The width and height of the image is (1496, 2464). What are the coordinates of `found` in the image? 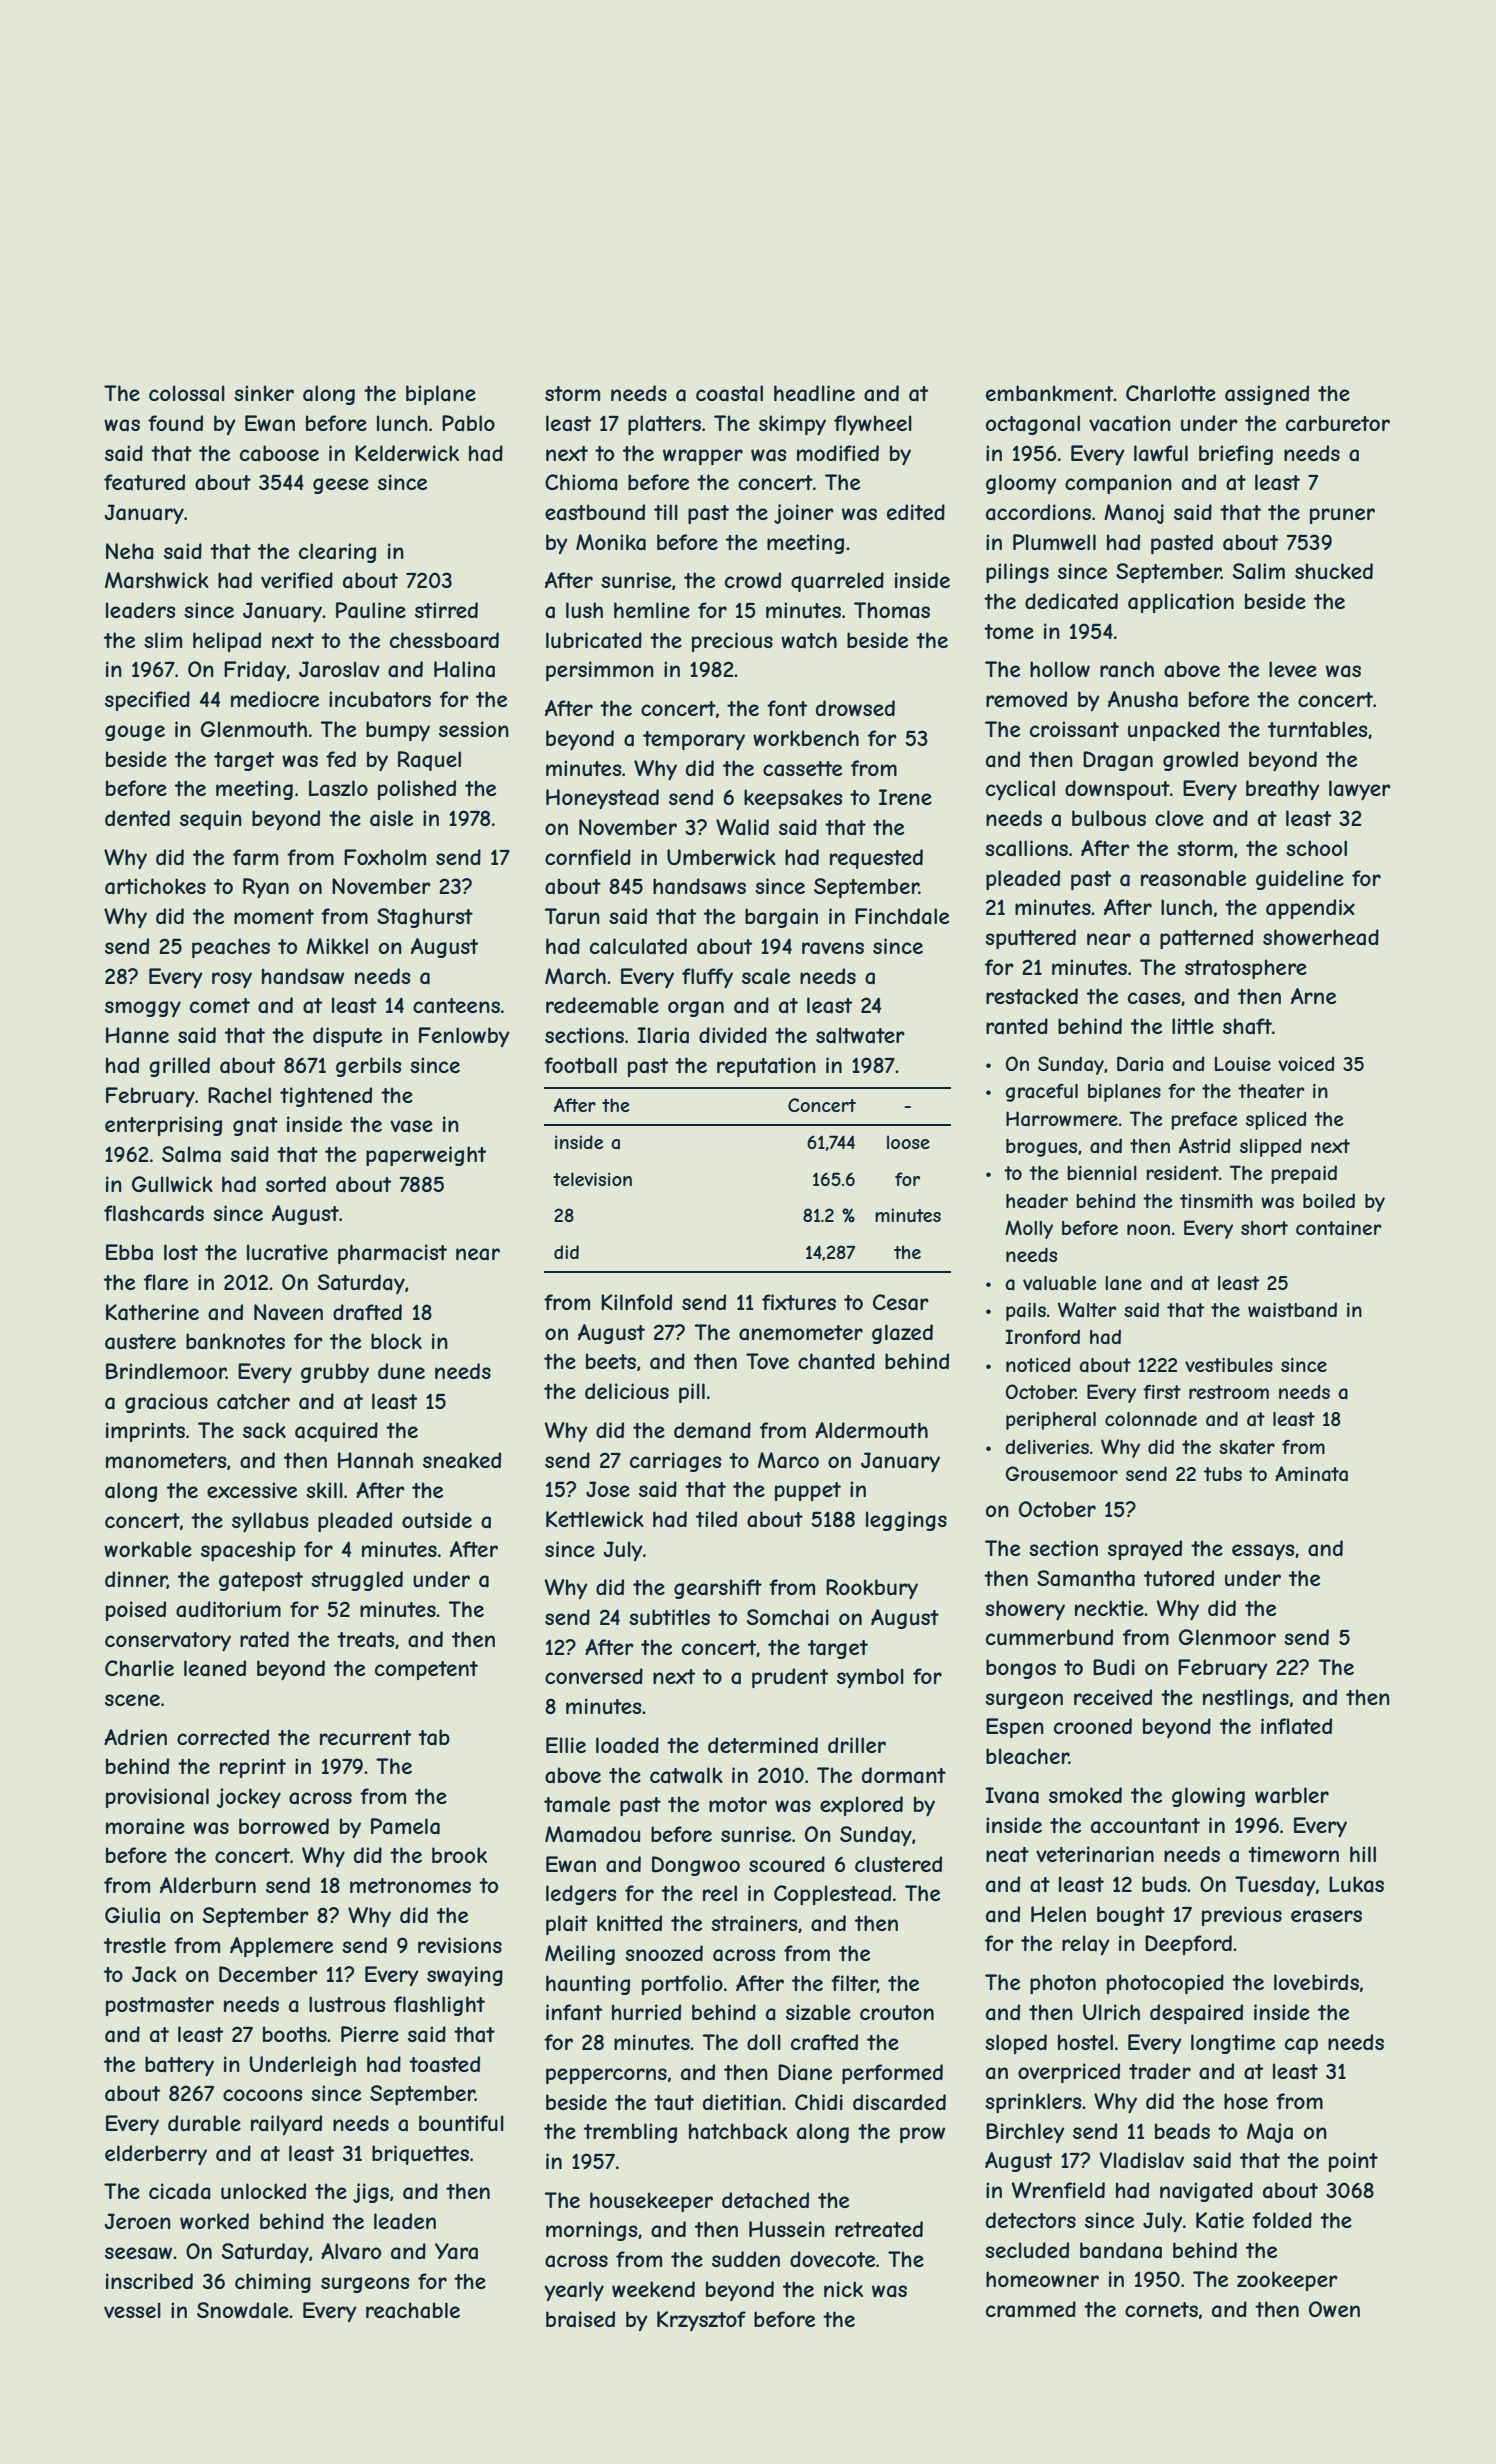 It's located at (175, 423).
